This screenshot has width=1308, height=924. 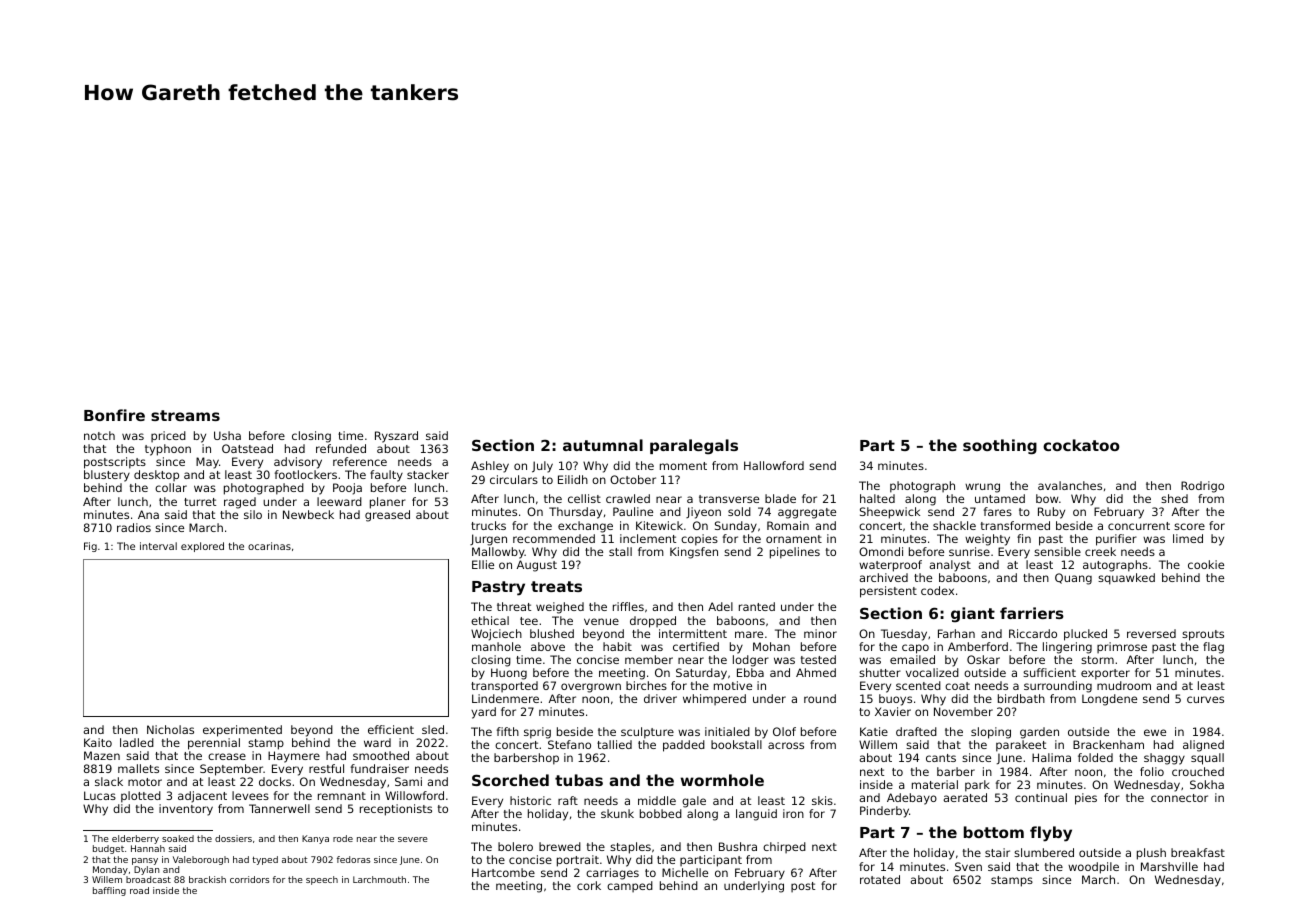 I want to click on Willowford, so click(x=414, y=795).
